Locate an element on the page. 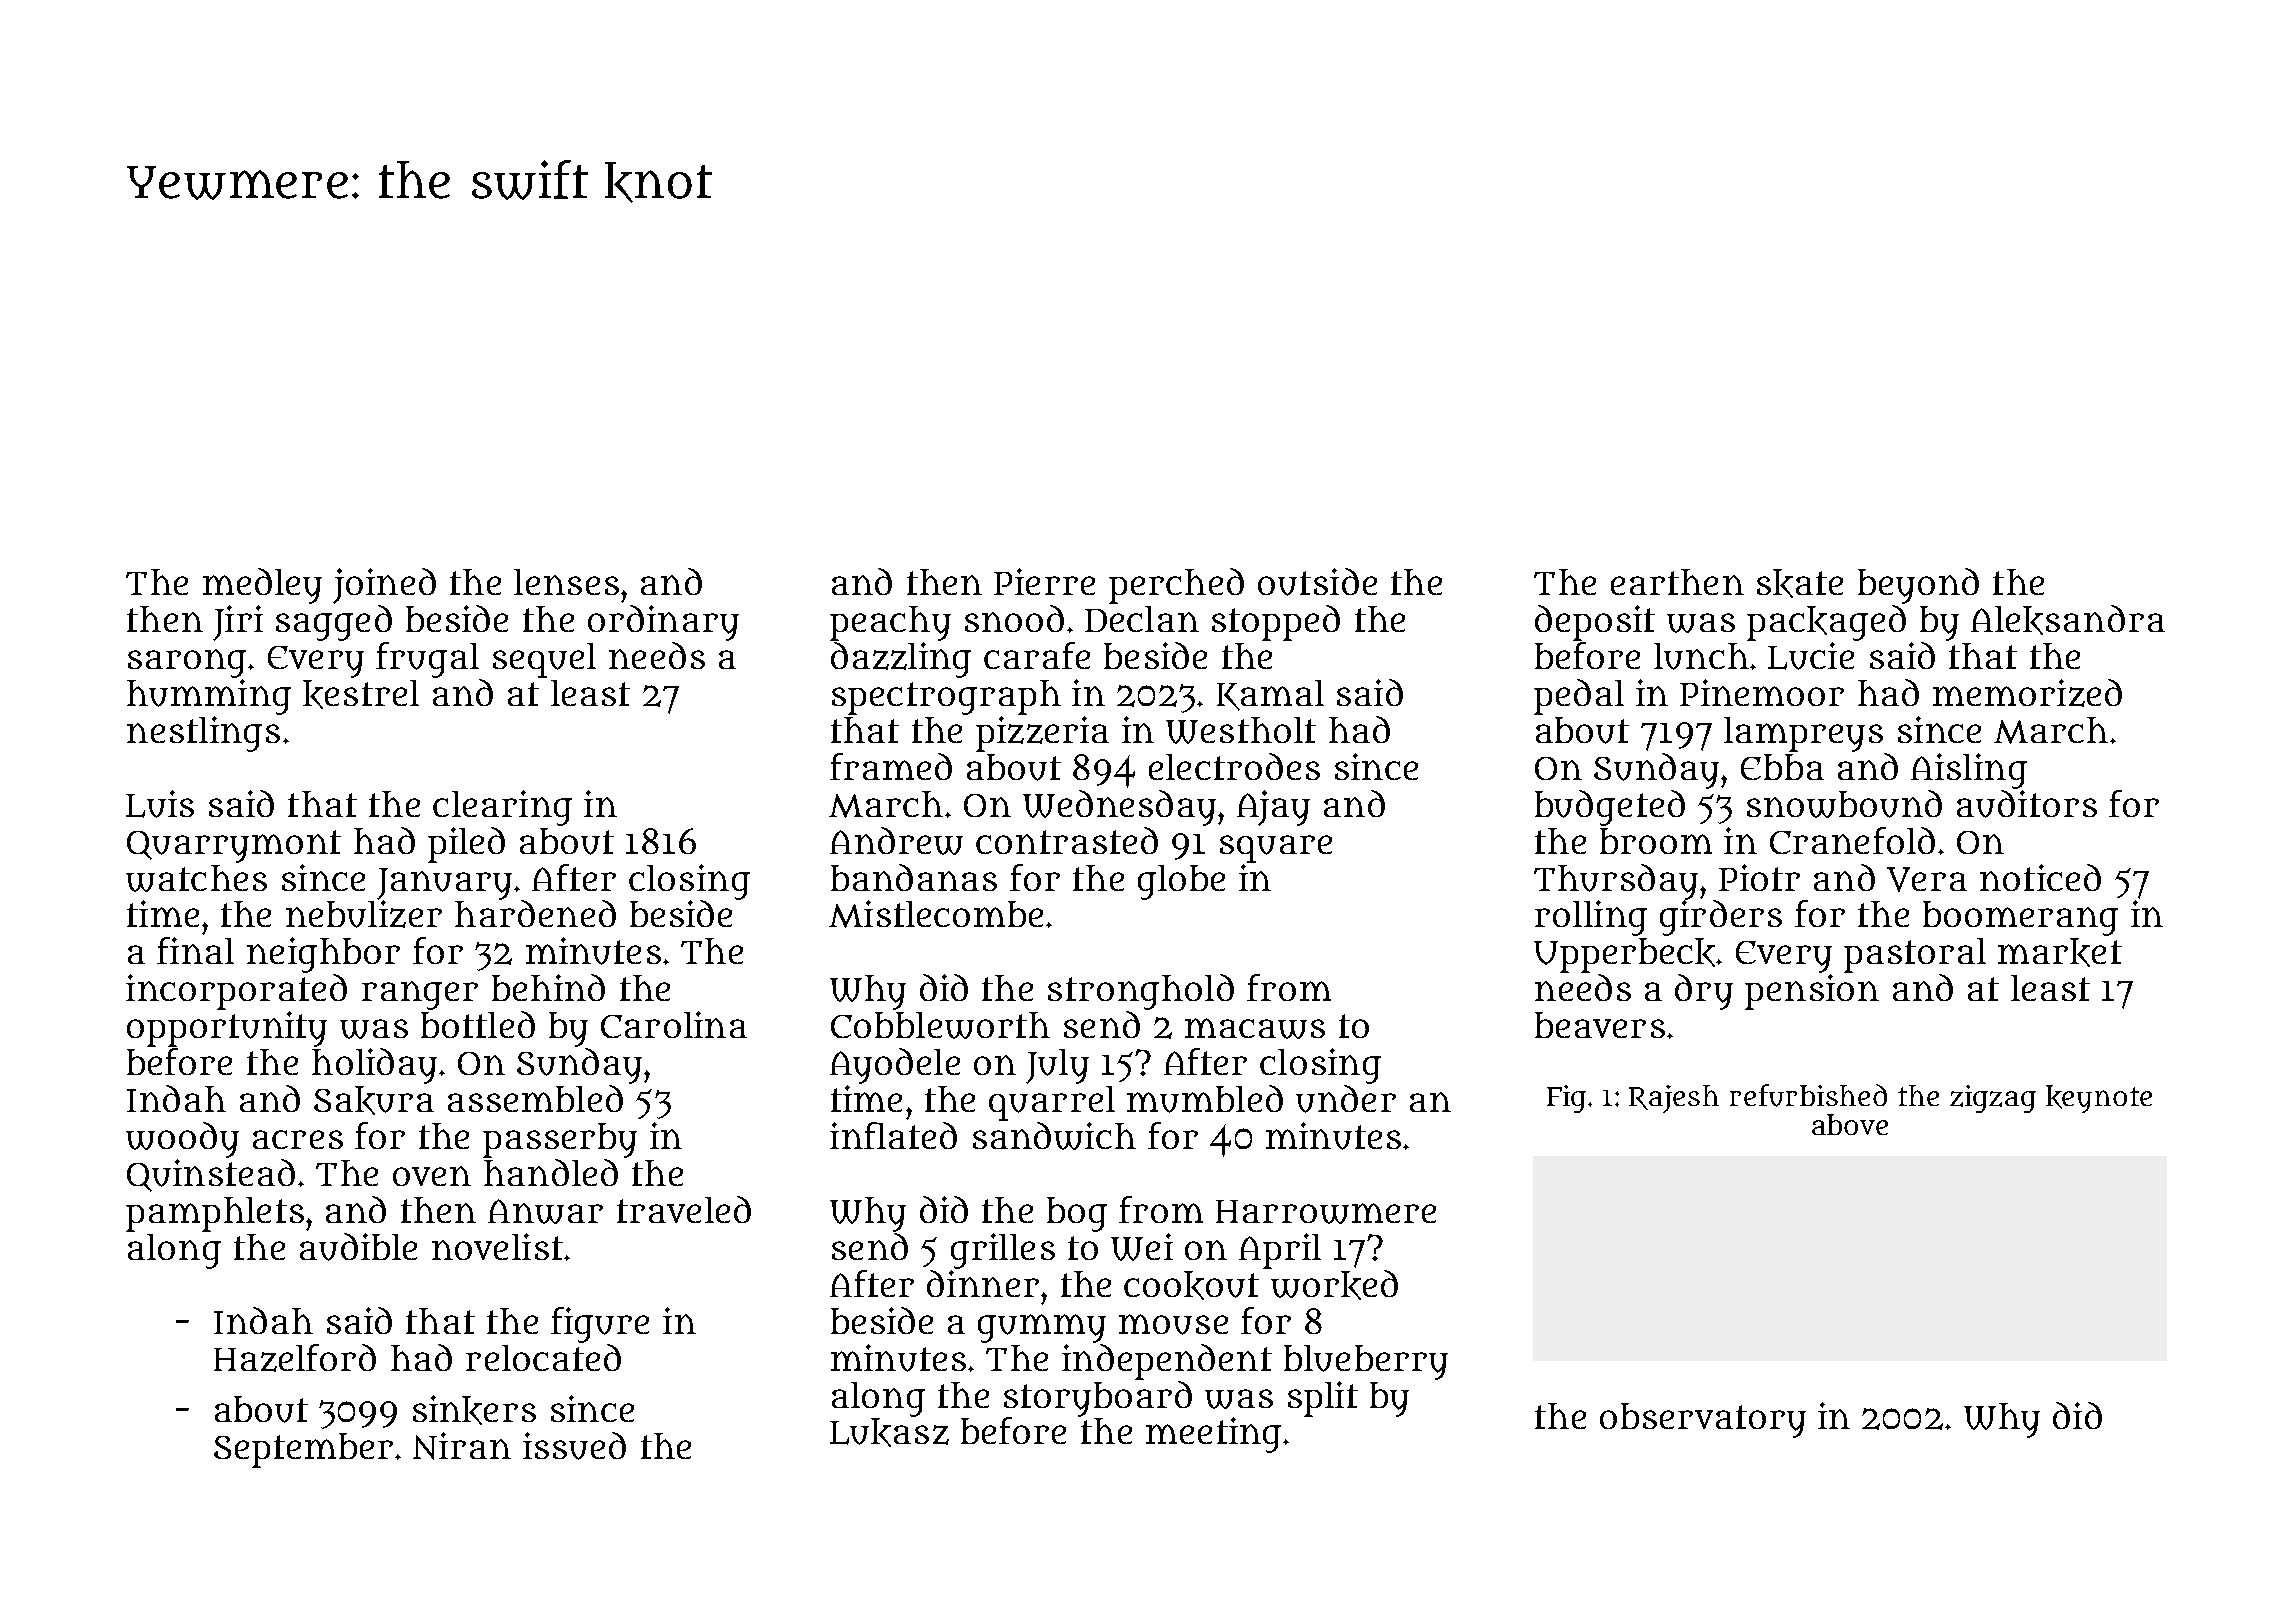  beyond is located at coordinates (1918, 586).
